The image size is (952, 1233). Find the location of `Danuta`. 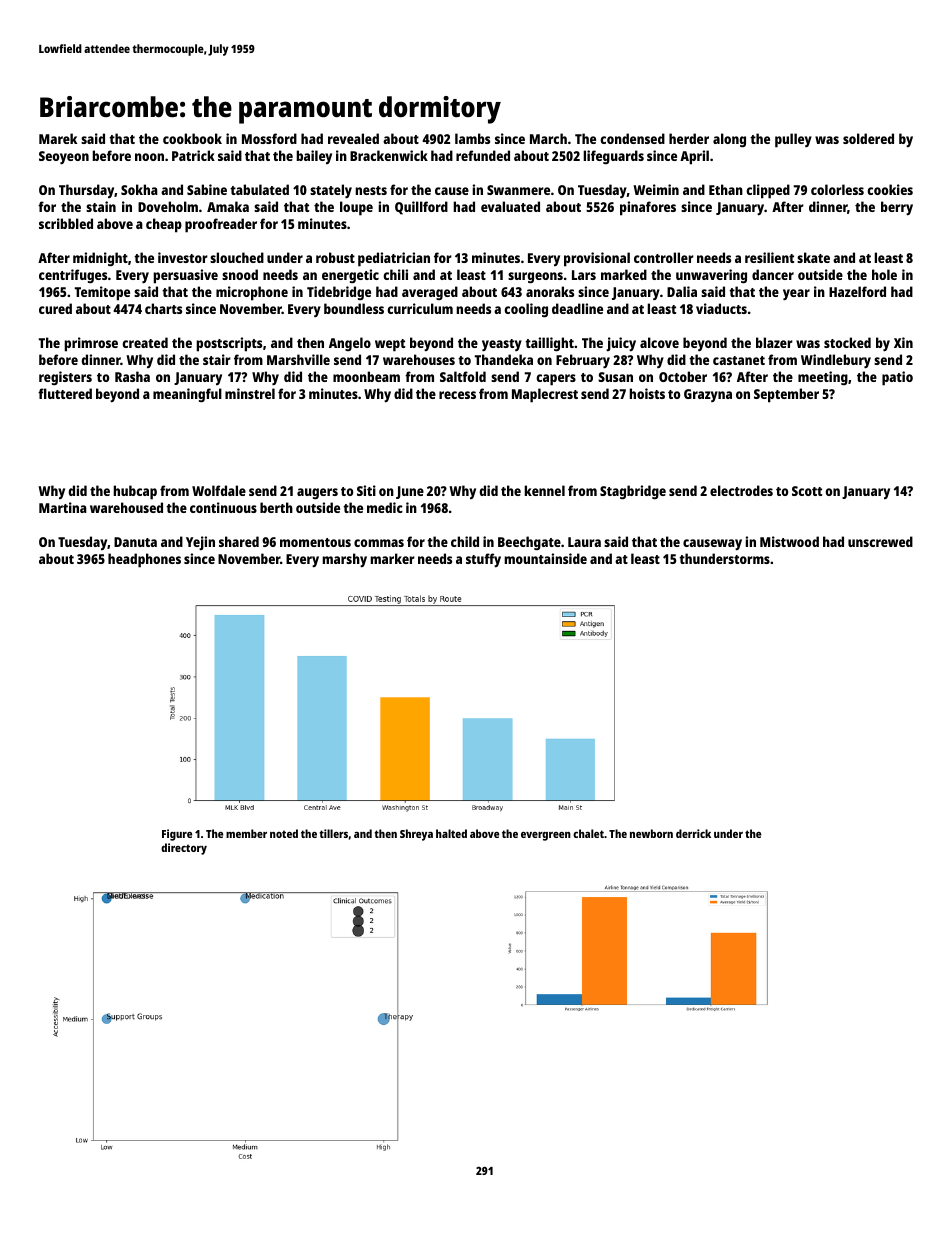

Danuta is located at coordinates (135, 542).
